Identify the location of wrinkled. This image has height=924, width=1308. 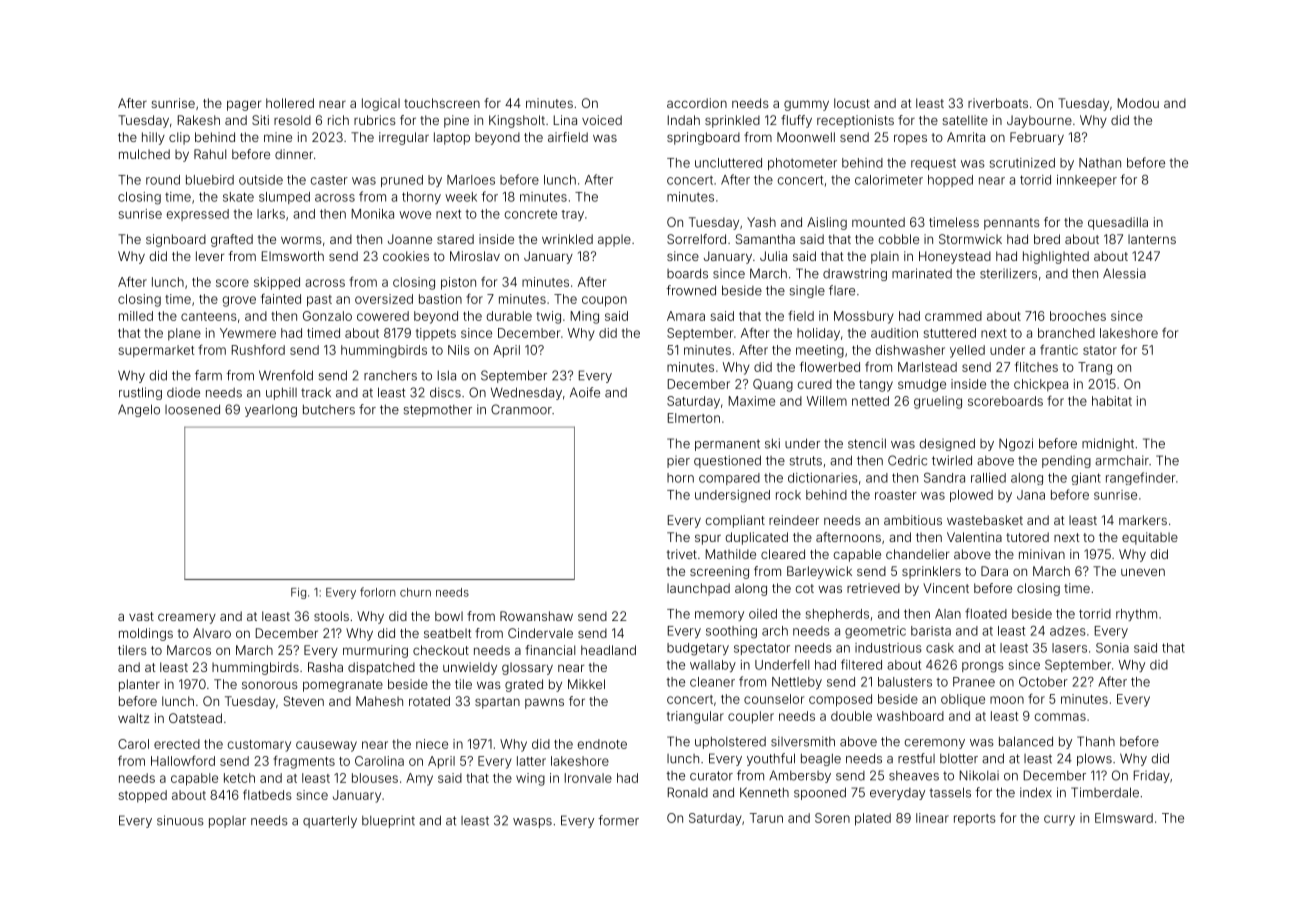
(567, 239).
